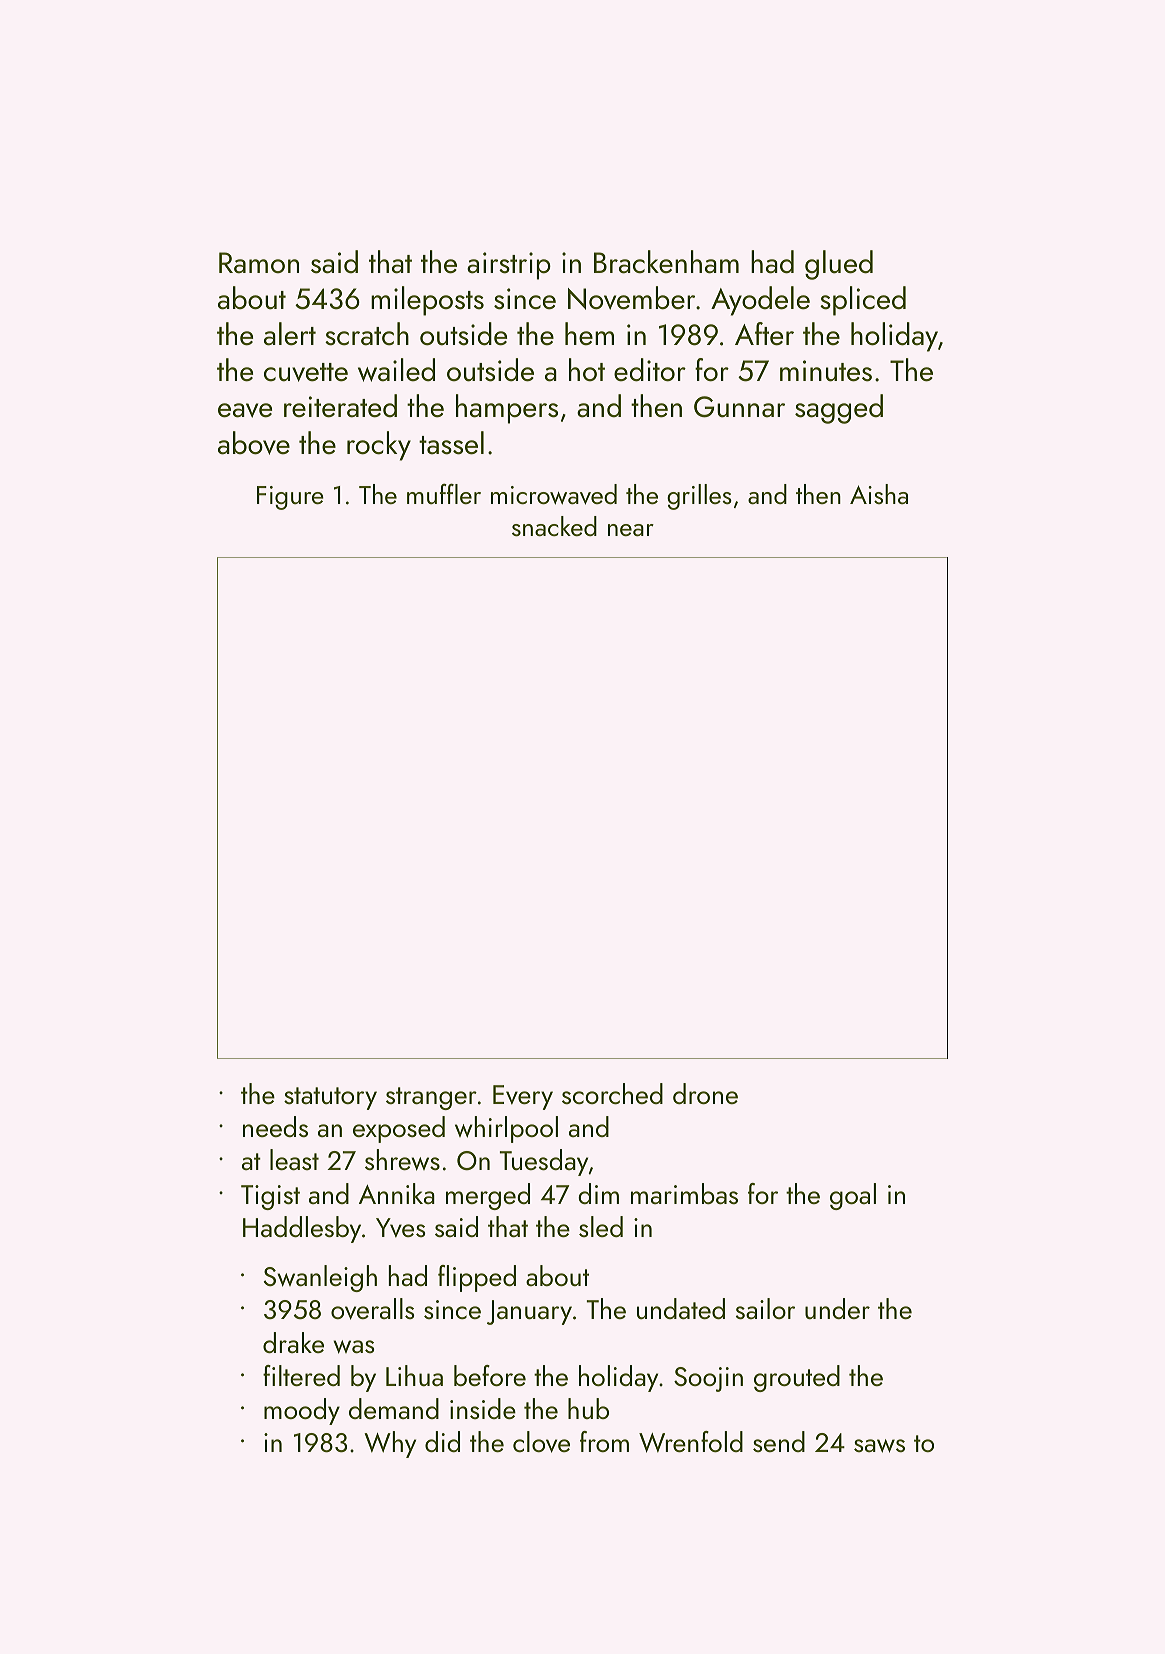 This image has width=1165, height=1654. What do you see at coordinates (523, 1097) in the image?
I see `Every` at bounding box center [523, 1097].
